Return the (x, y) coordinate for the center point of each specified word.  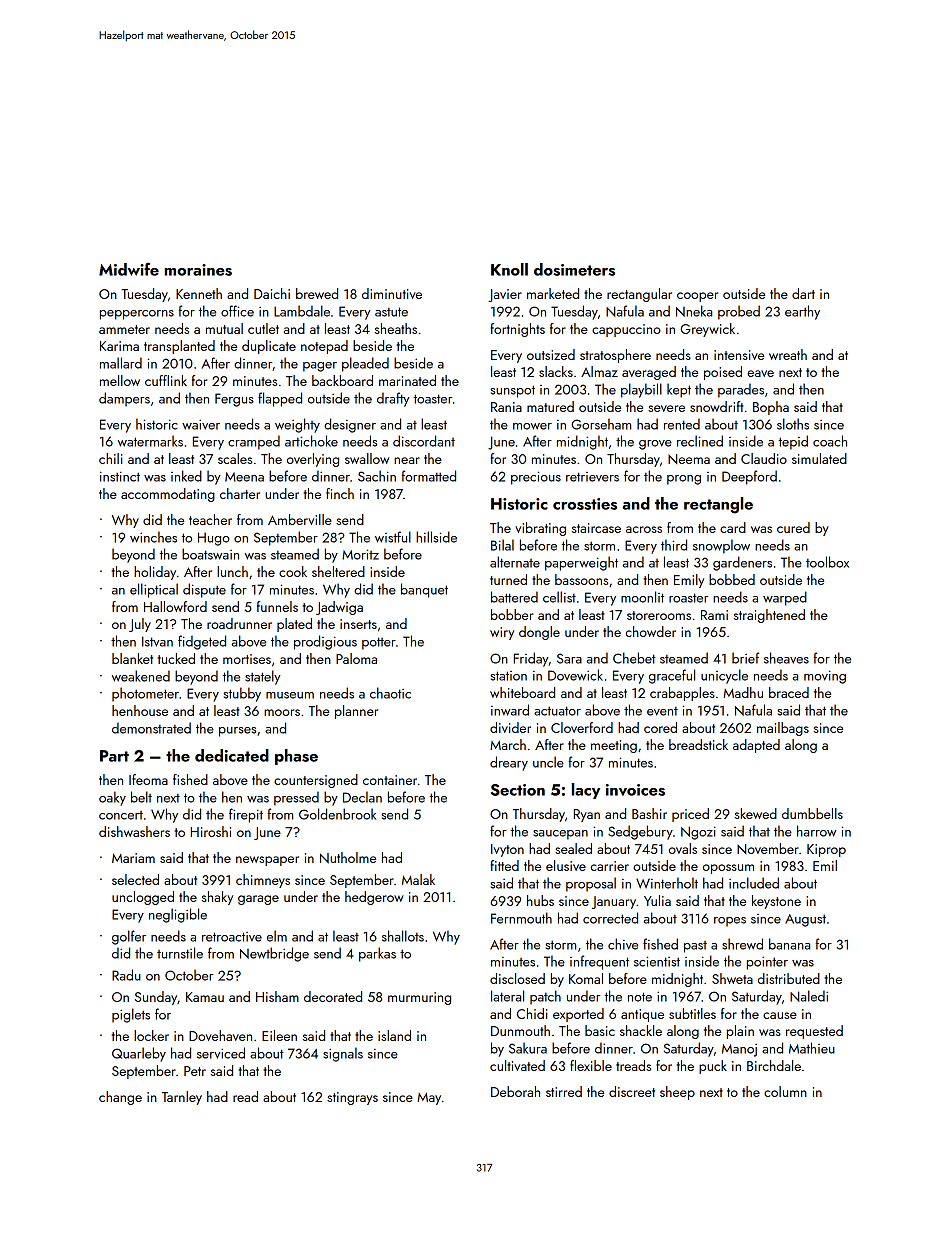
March (508, 744)
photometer (145, 694)
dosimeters (574, 269)
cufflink (166, 380)
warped (785, 598)
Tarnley (182, 1098)
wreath (788, 354)
